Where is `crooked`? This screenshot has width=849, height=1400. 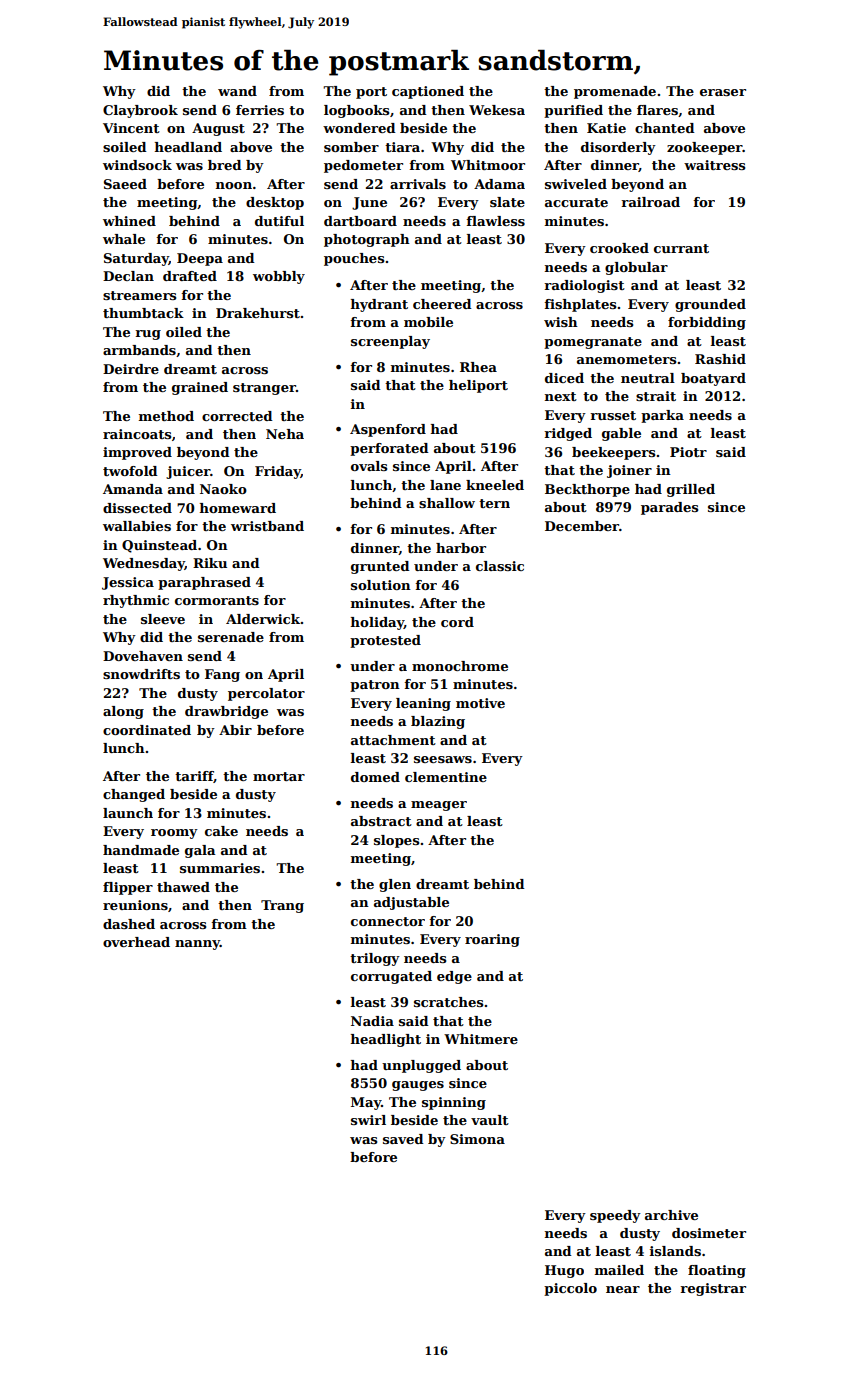
crooked is located at coordinates (619, 248).
